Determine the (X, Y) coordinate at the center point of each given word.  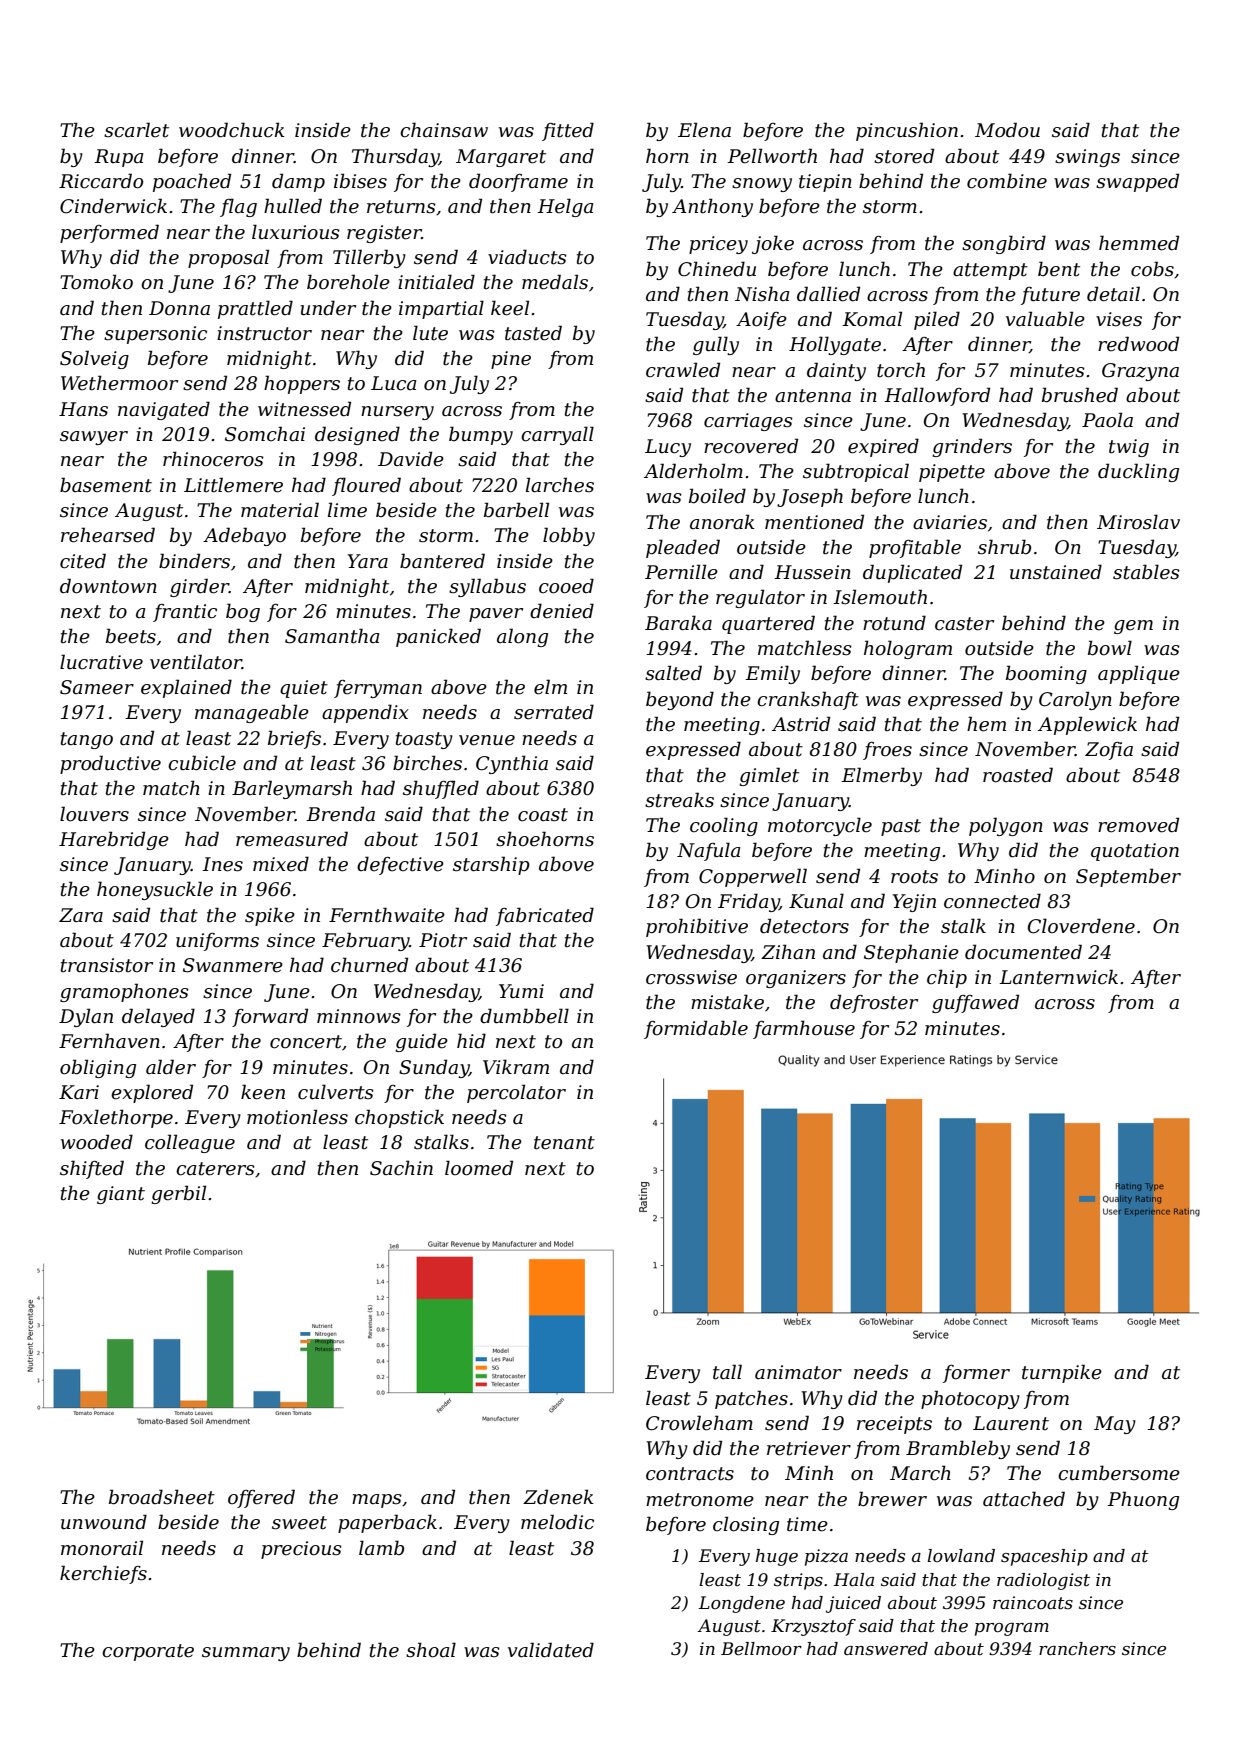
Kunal (816, 900)
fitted (568, 131)
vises (1119, 319)
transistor (107, 965)
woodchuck (232, 130)
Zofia (1109, 751)
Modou (1007, 130)
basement (106, 485)
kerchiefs (103, 1574)
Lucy (668, 448)
